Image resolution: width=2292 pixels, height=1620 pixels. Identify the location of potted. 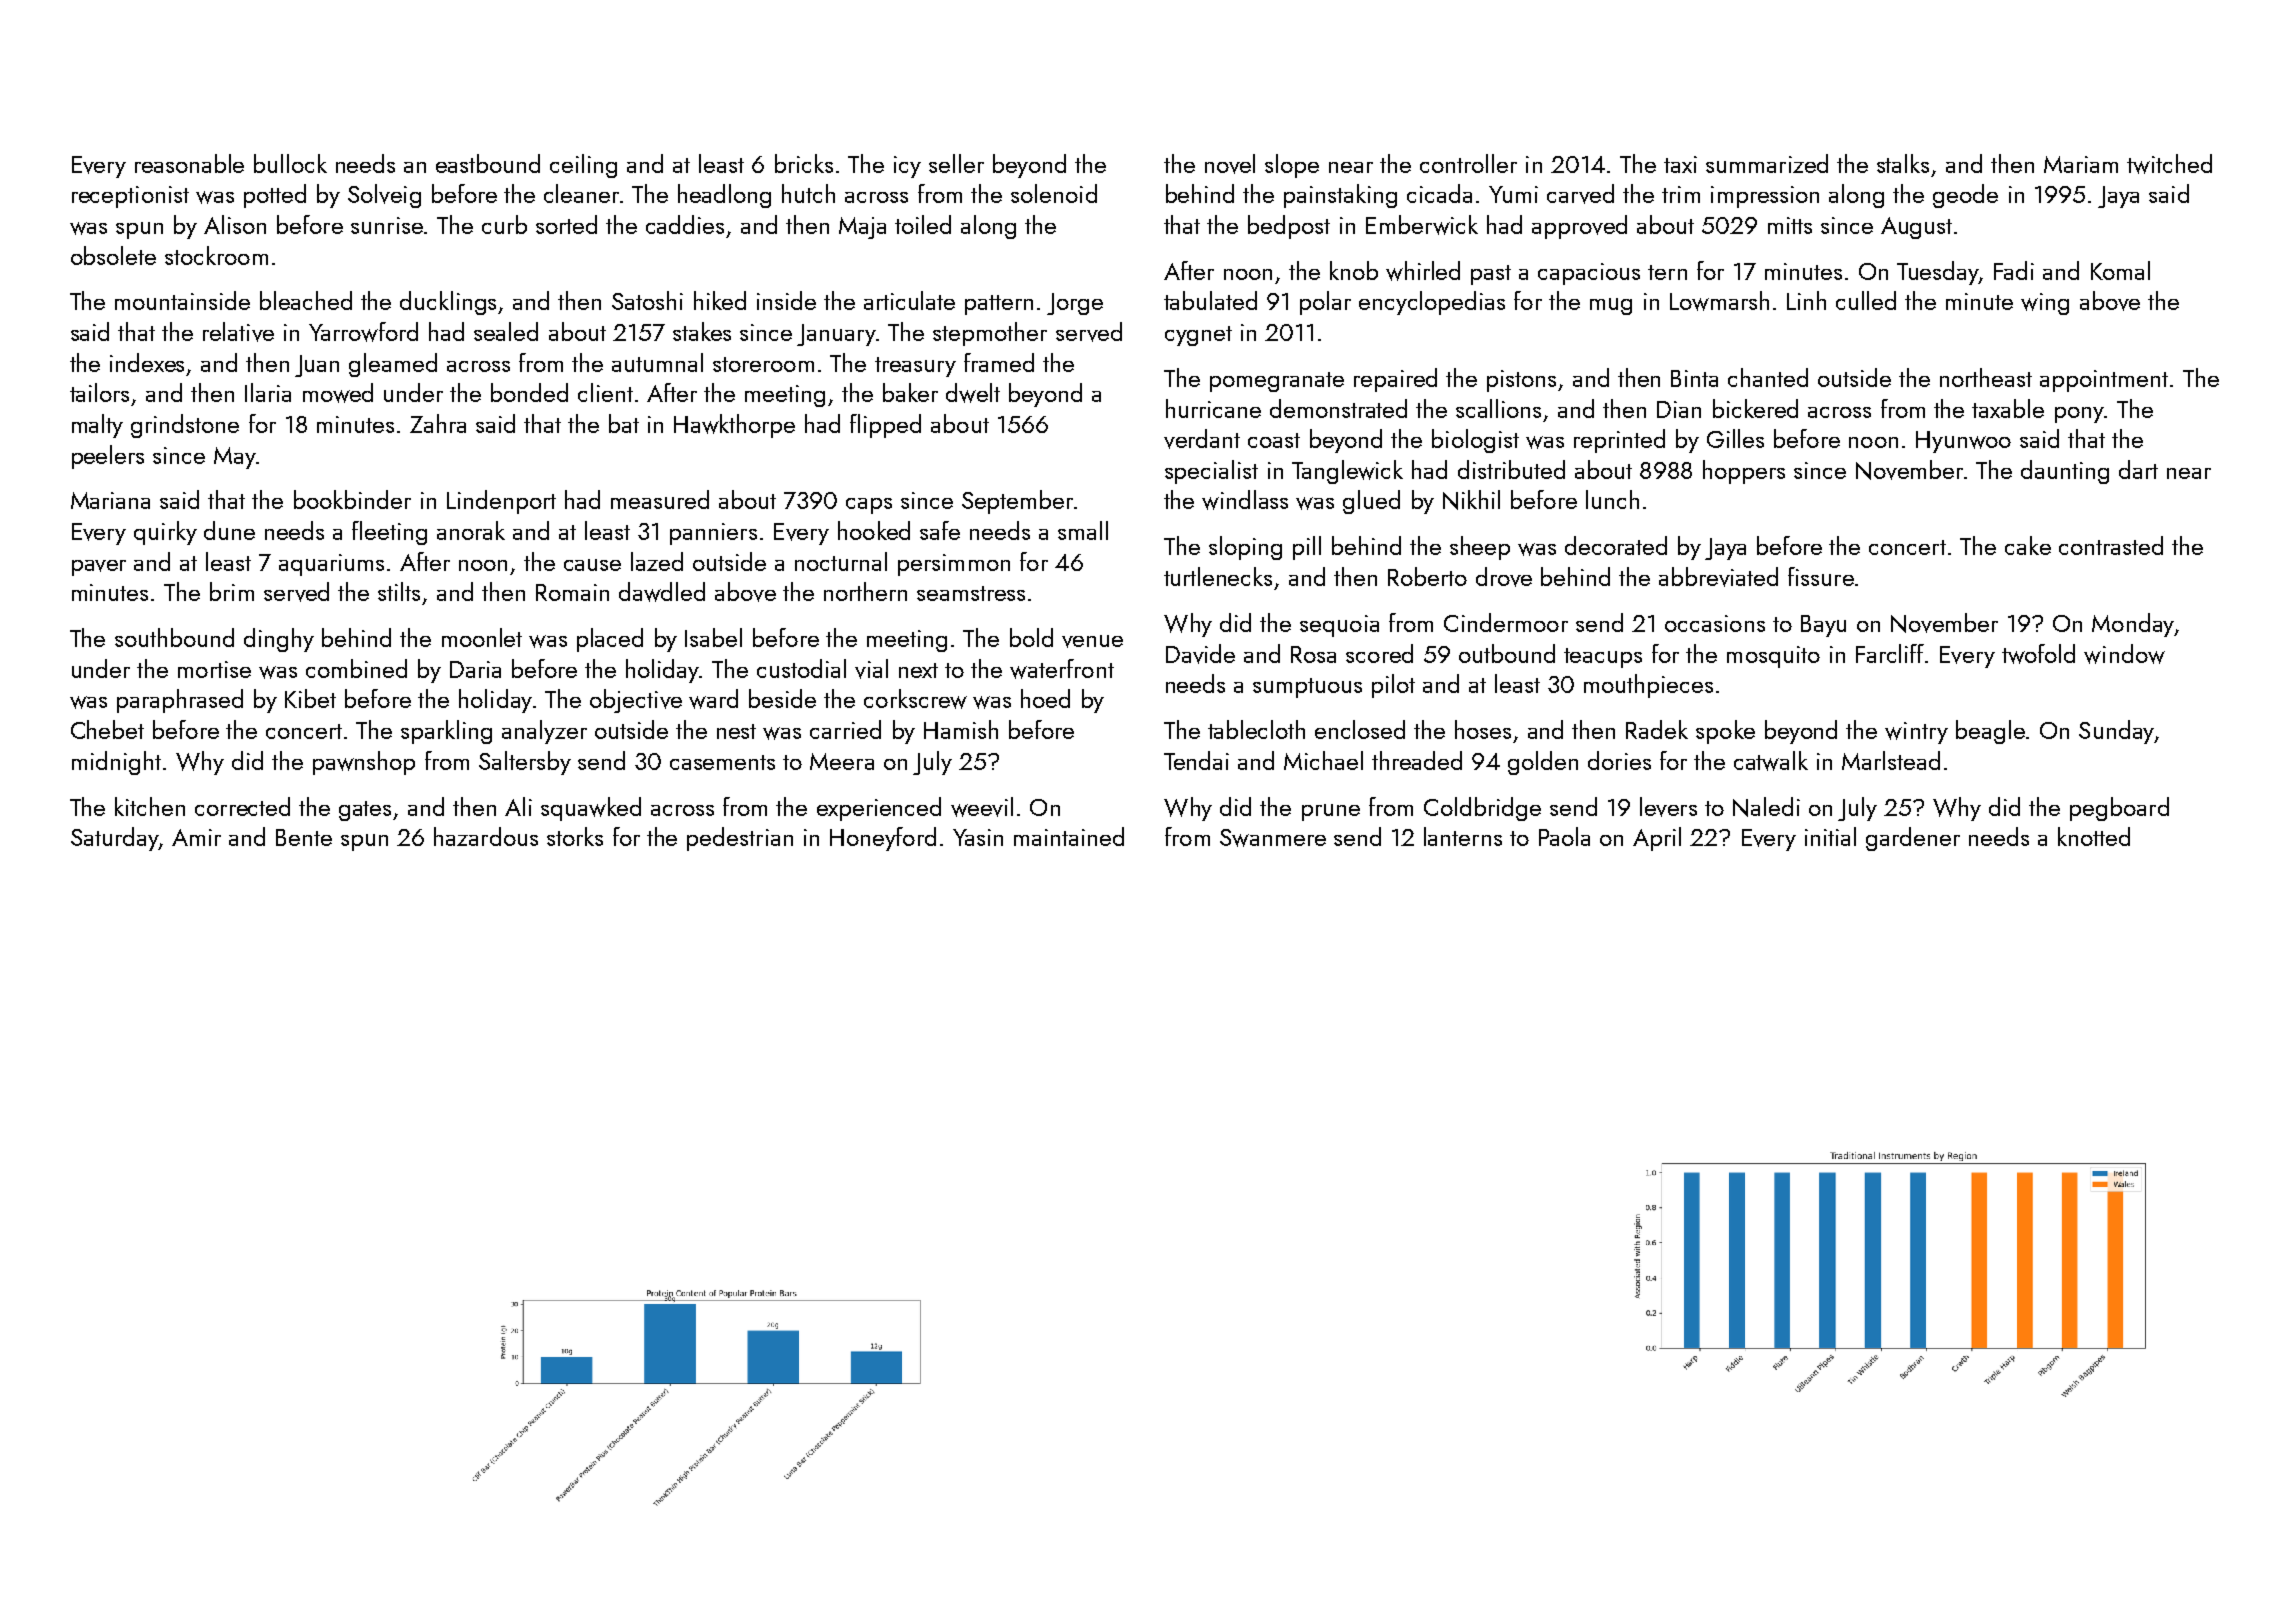
(275, 196).
